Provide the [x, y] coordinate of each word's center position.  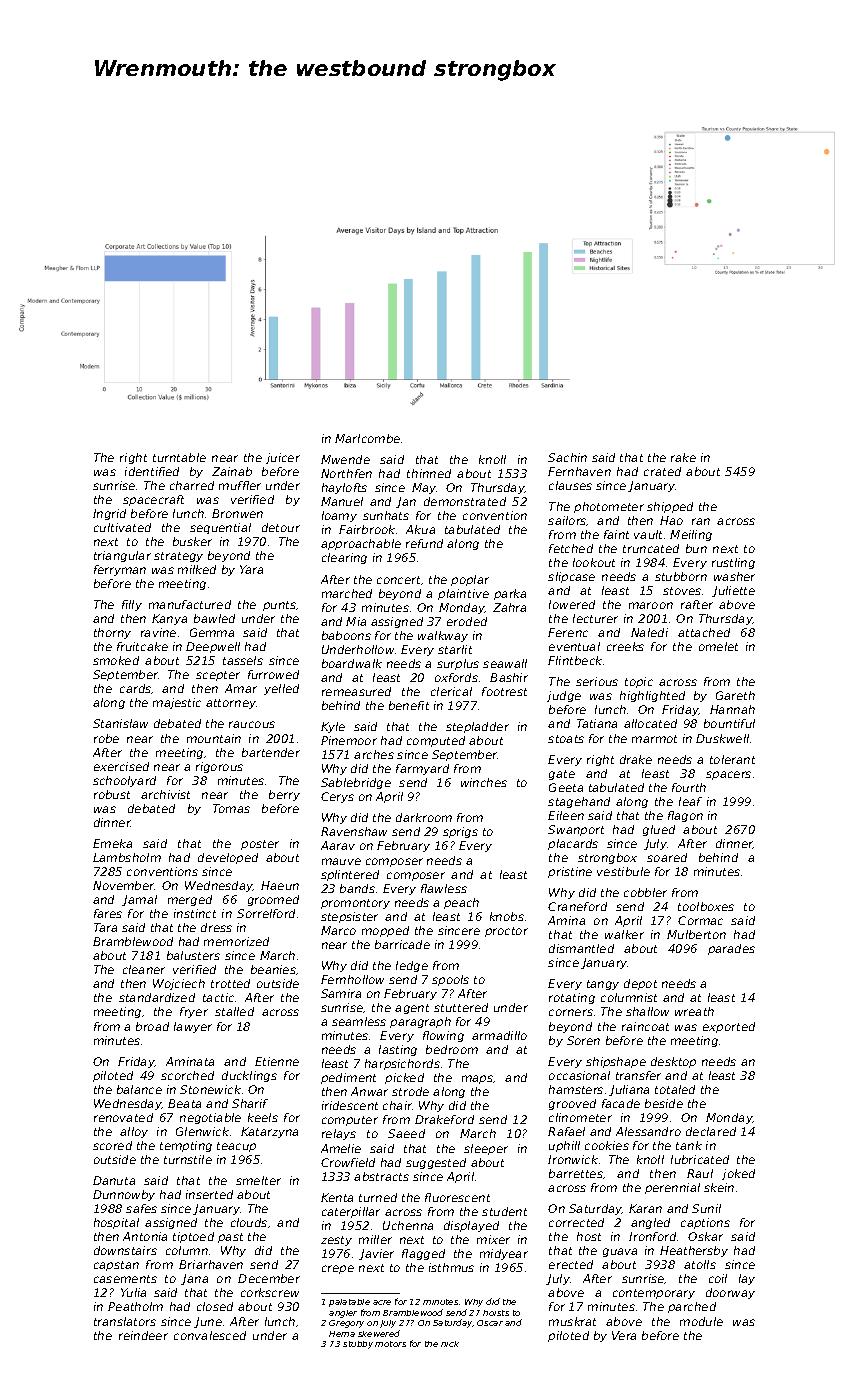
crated [662, 471]
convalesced [210, 1335]
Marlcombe [367, 438]
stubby [358, 1345]
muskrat [572, 1321]
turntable [179, 457]
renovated [123, 1117]
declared [711, 1131]
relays [339, 1134]
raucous [252, 724]
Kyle [333, 727]
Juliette [733, 591]
